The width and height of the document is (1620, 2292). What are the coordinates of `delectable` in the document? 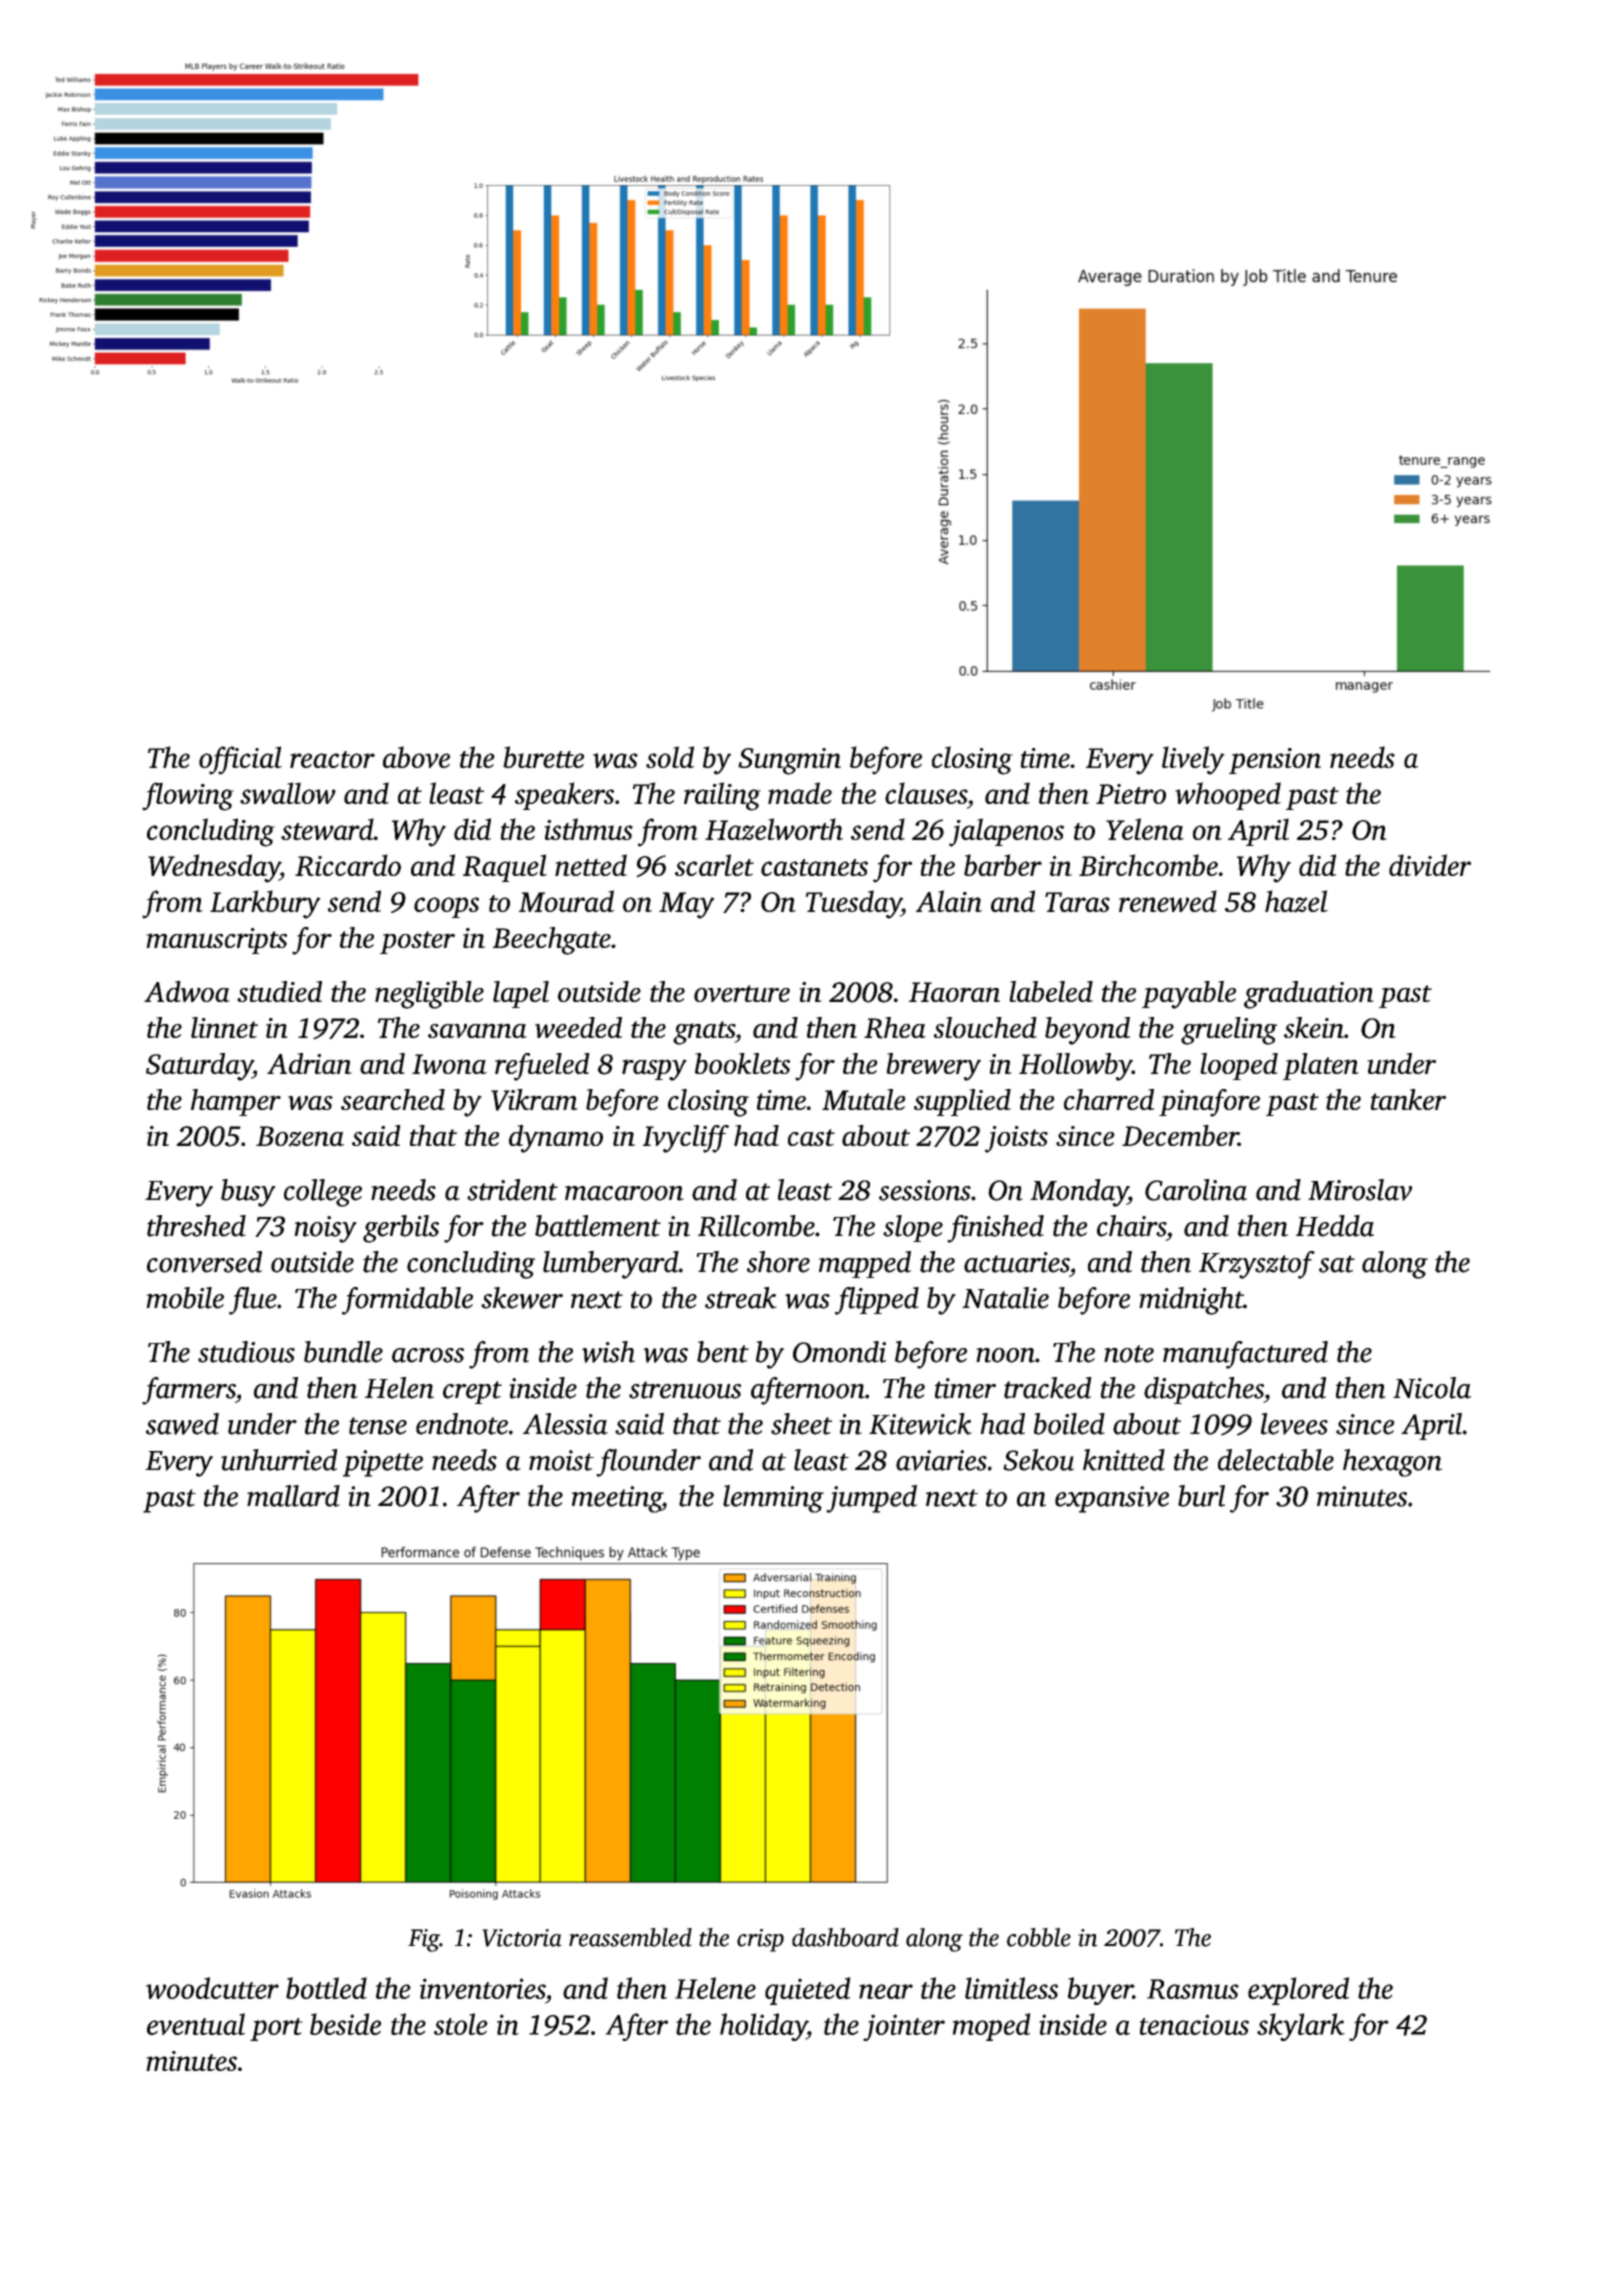 It's located at (1276, 1460).
